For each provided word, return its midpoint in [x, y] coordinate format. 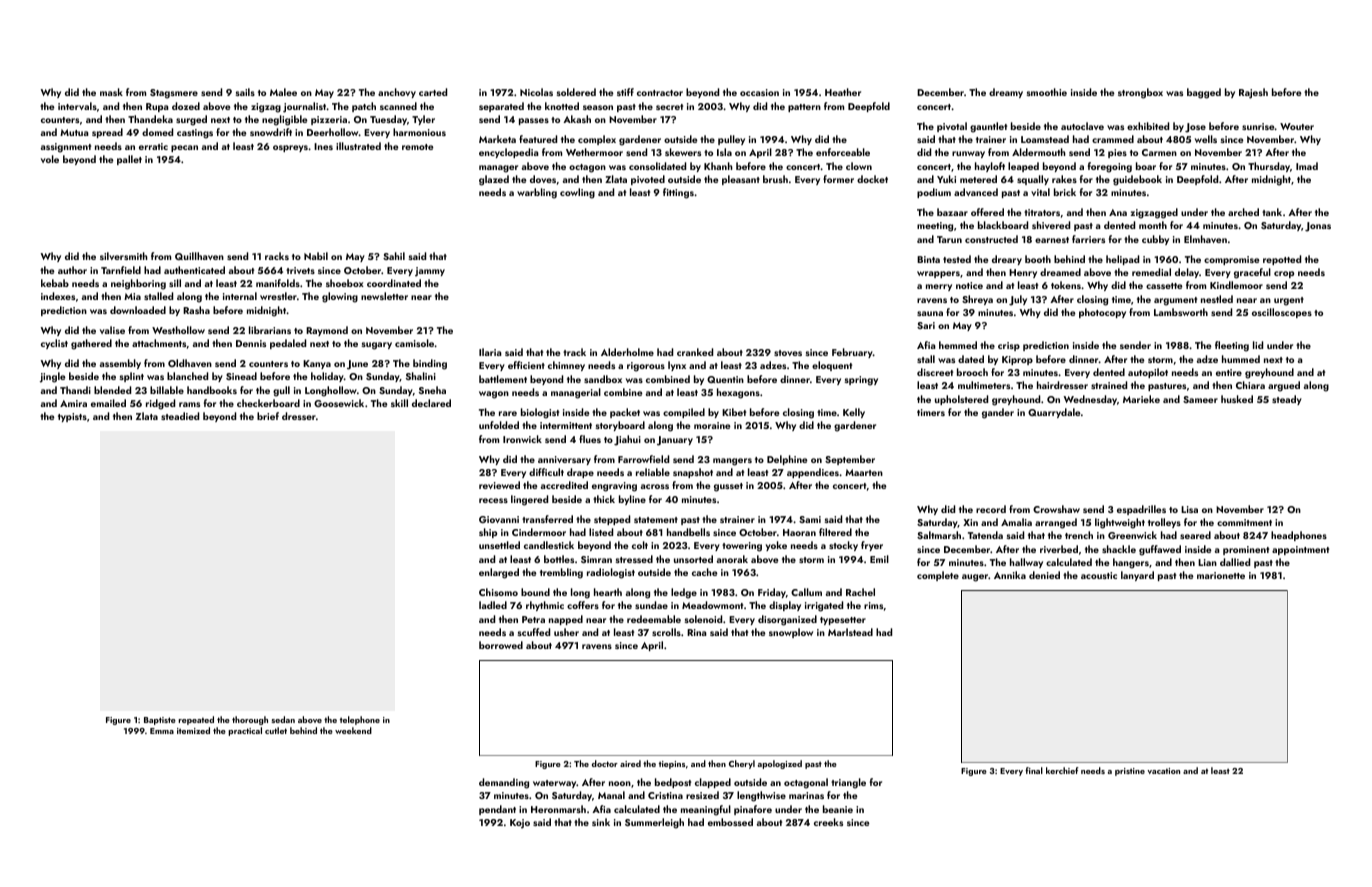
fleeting [1232, 346]
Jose [1195, 128]
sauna [930, 313]
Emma [162, 731]
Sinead [241, 376]
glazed [494, 180]
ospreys [290, 148]
